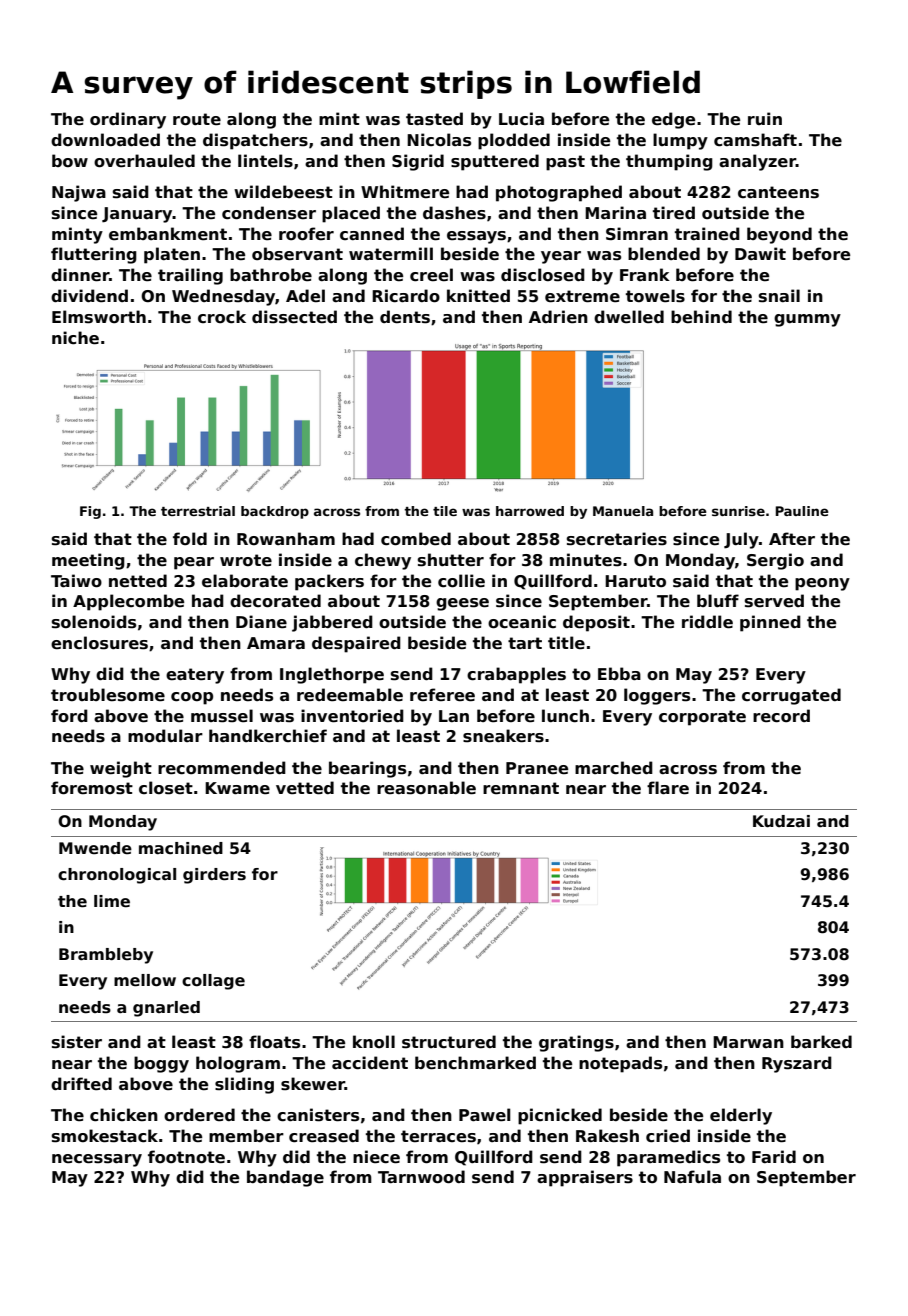 The width and height of the document is (908, 1316). I want to click on flare, so click(668, 788).
